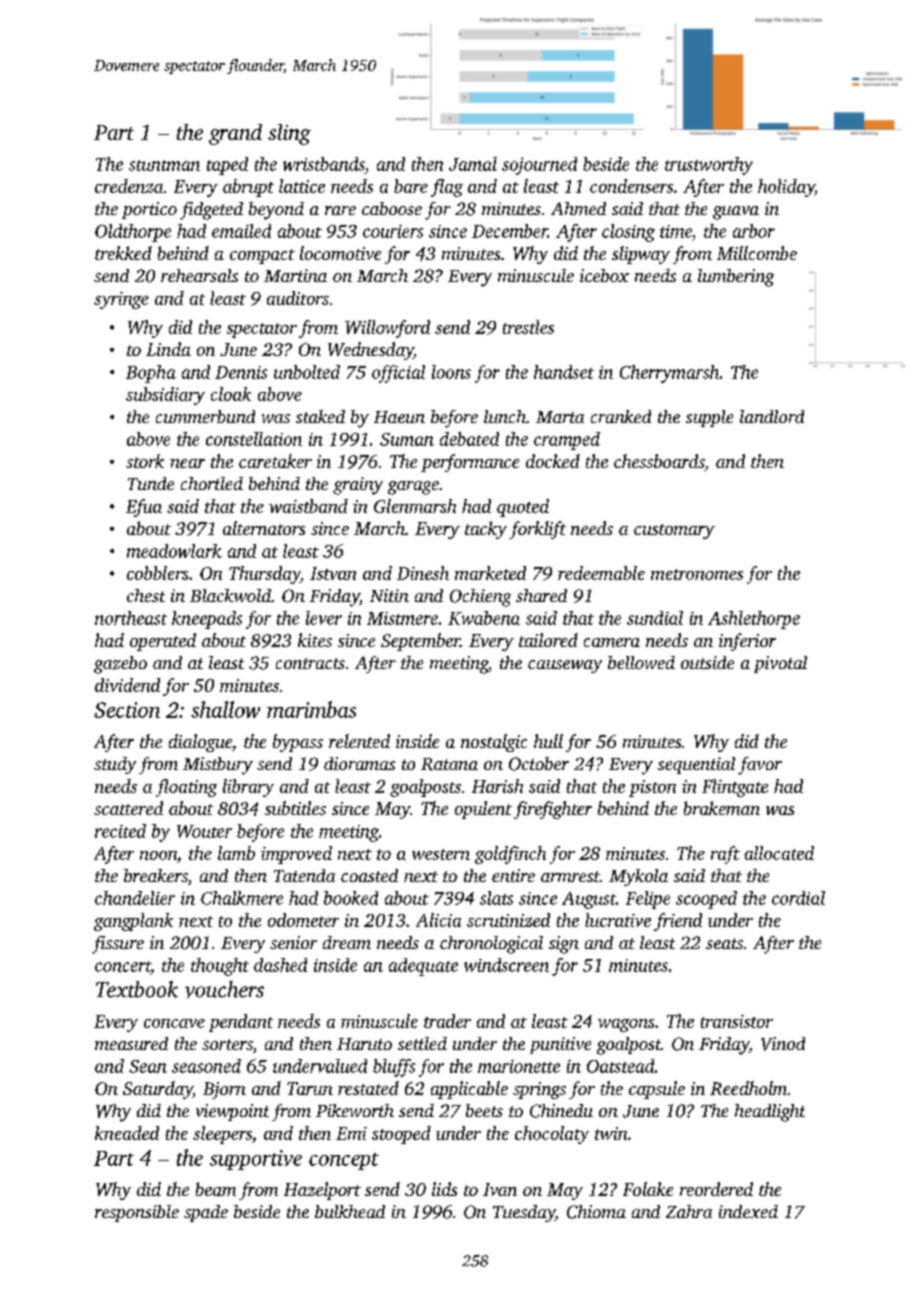 The width and height of the screenshot is (924, 1308). Describe the element at coordinates (736, 278) in the screenshot. I see `lumbering` at that location.
